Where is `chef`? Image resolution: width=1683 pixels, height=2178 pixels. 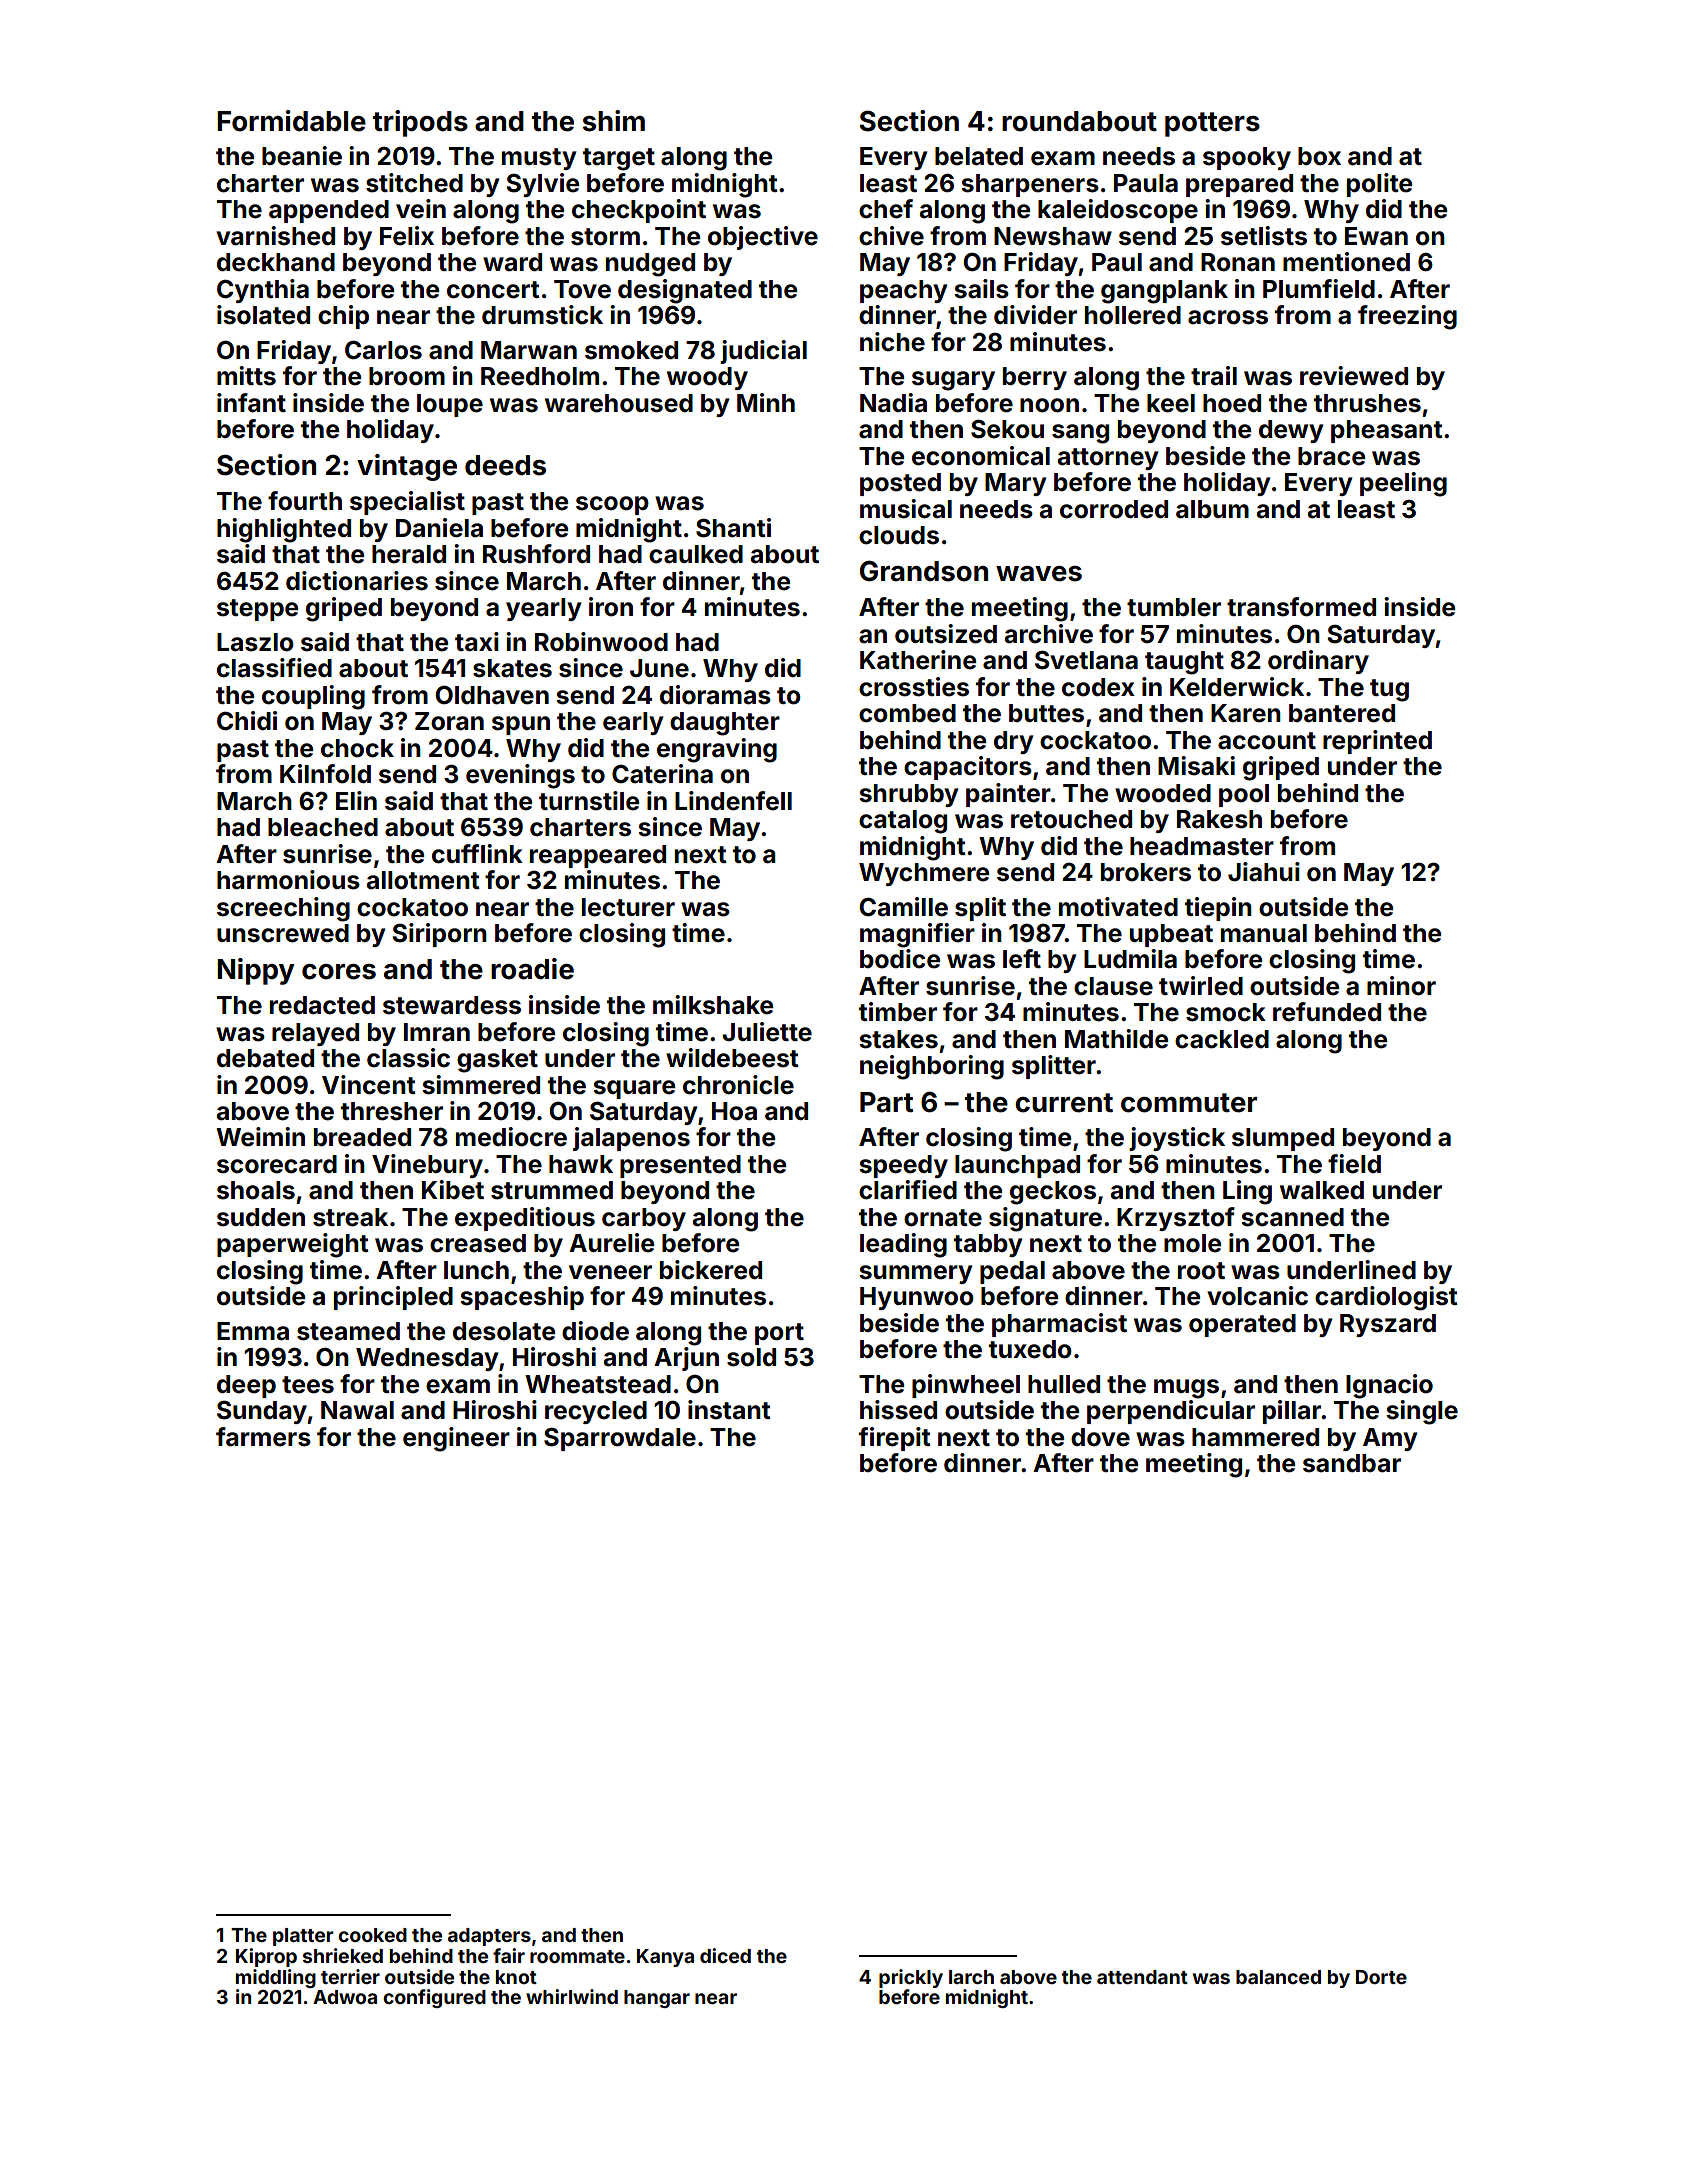
chef is located at coordinates (886, 209).
